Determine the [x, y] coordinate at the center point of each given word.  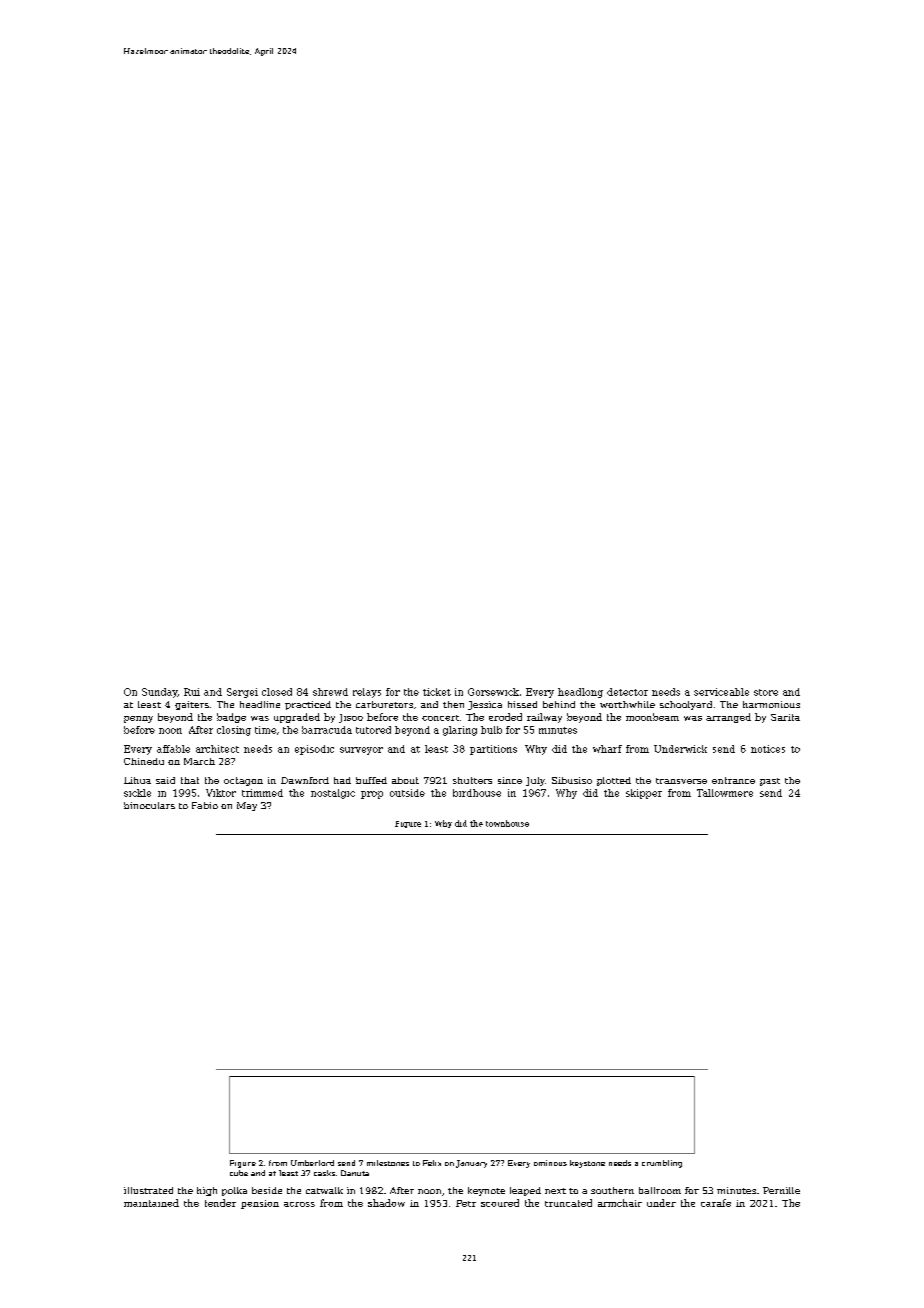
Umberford [312, 1163]
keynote [486, 1191]
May [247, 806]
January [471, 1164]
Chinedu [144, 761]
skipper [644, 794]
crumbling [662, 1164]
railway [544, 718]
